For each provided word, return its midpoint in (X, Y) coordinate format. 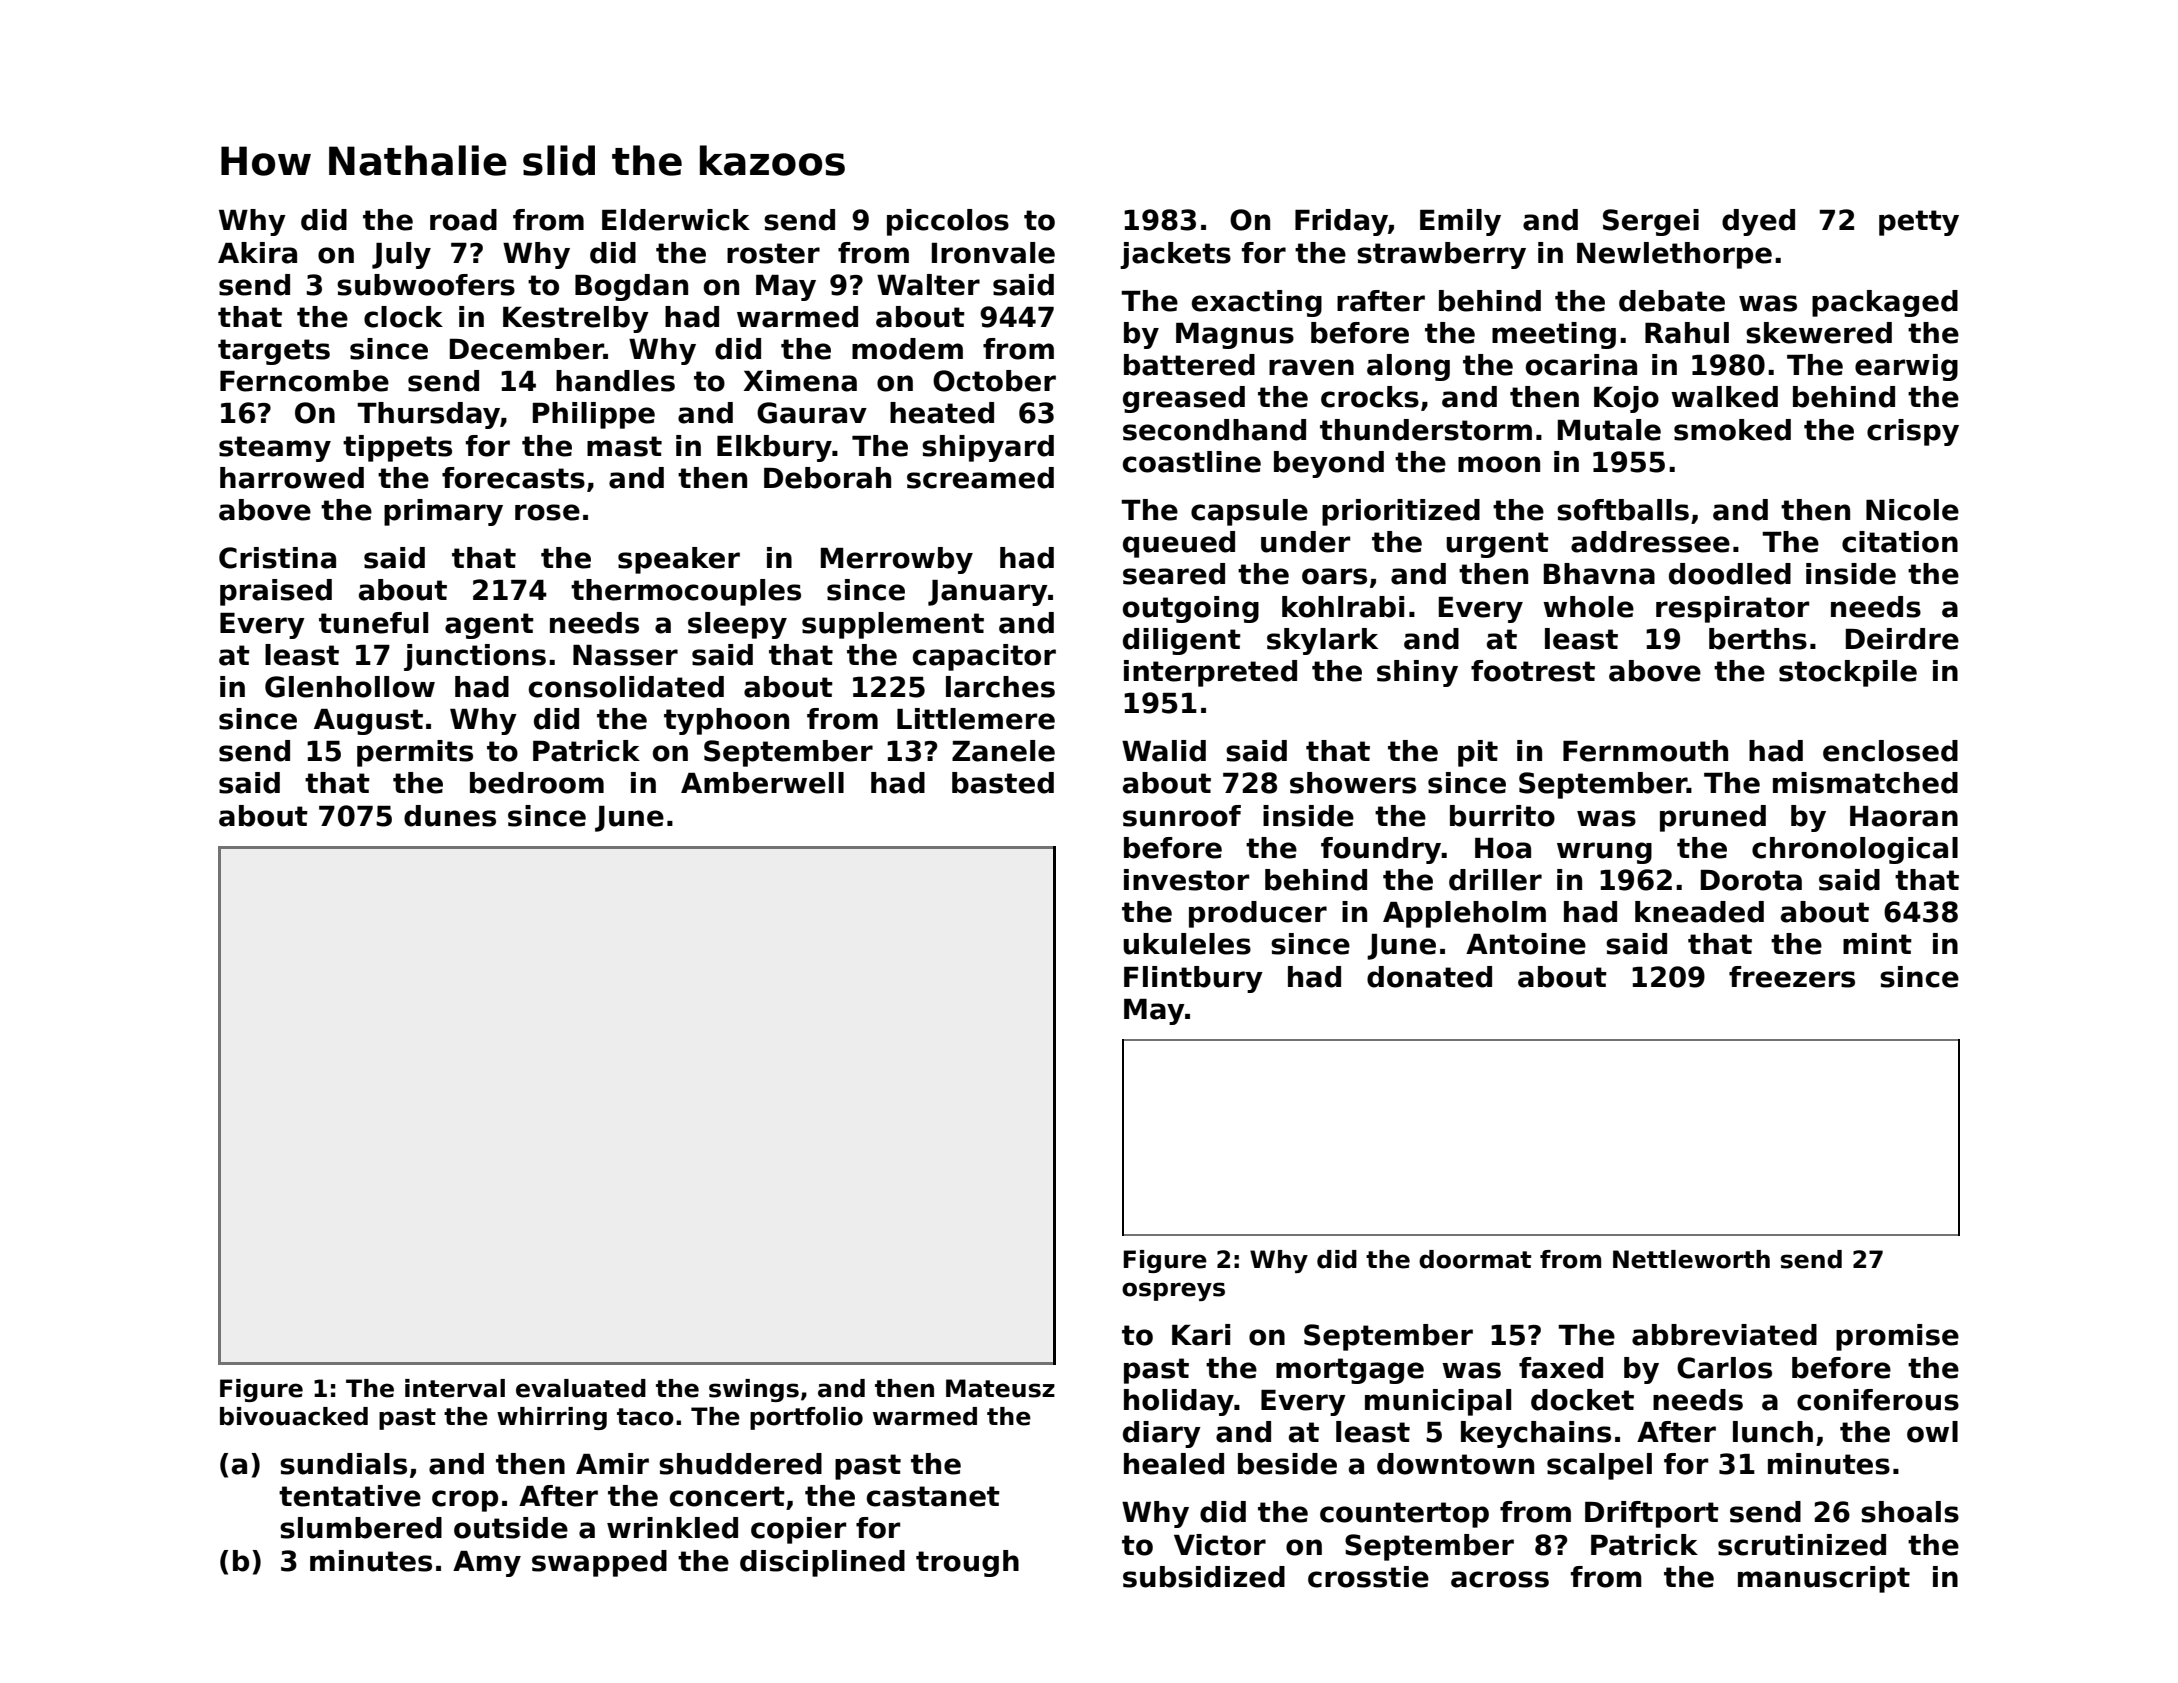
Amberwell (762, 783)
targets (274, 352)
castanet (933, 1496)
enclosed (1890, 751)
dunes (450, 816)
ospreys (1173, 1291)
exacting (1257, 303)
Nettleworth (1691, 1259)
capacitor (984, 657)
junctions (475, 657)
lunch (1773, 1432)
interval (455, 1388)
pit (1478, 753)
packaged (1885, 303)
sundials (343, 1464)
